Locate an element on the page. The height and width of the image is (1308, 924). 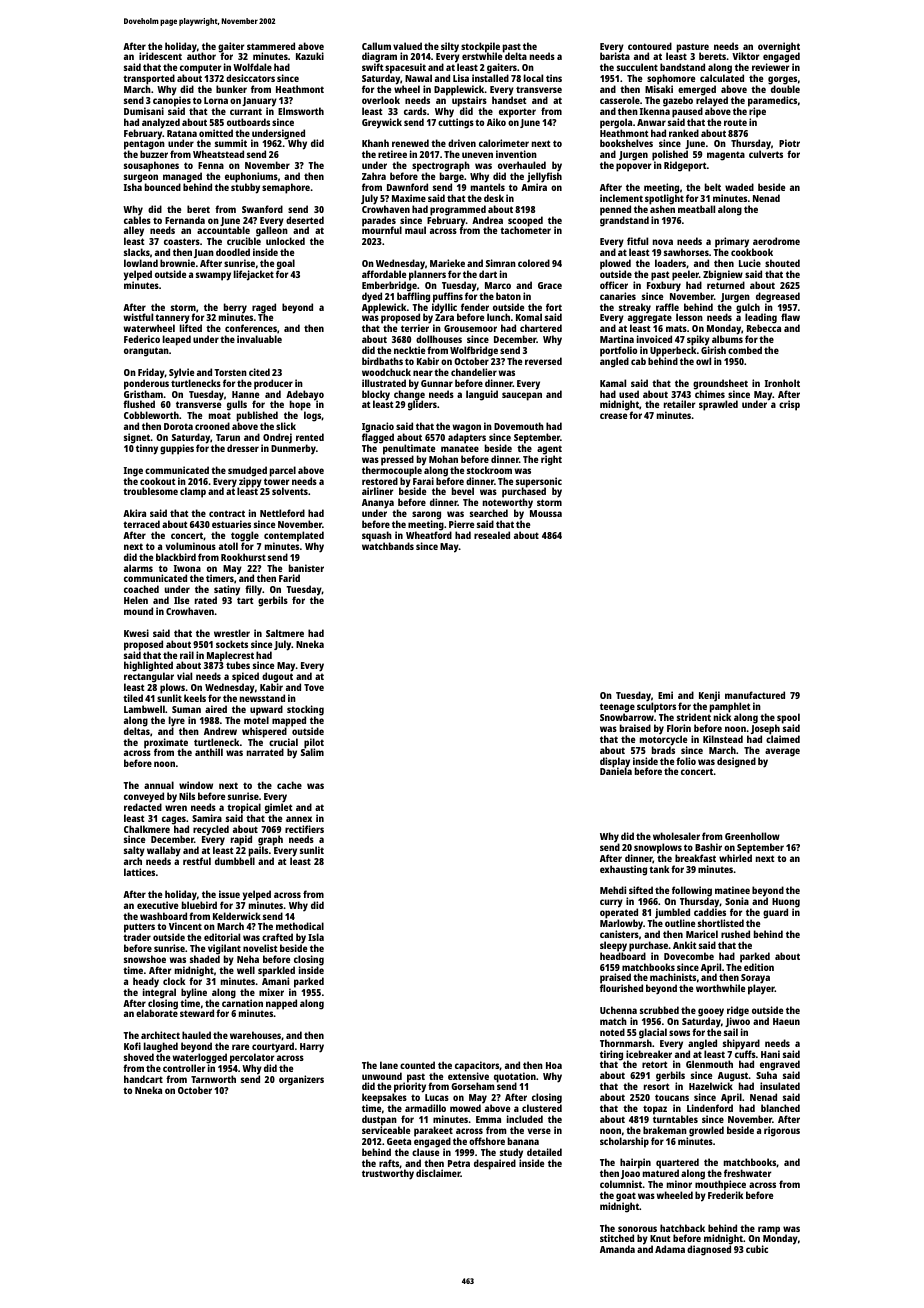
Isla is located at coordinates (316, 937).
